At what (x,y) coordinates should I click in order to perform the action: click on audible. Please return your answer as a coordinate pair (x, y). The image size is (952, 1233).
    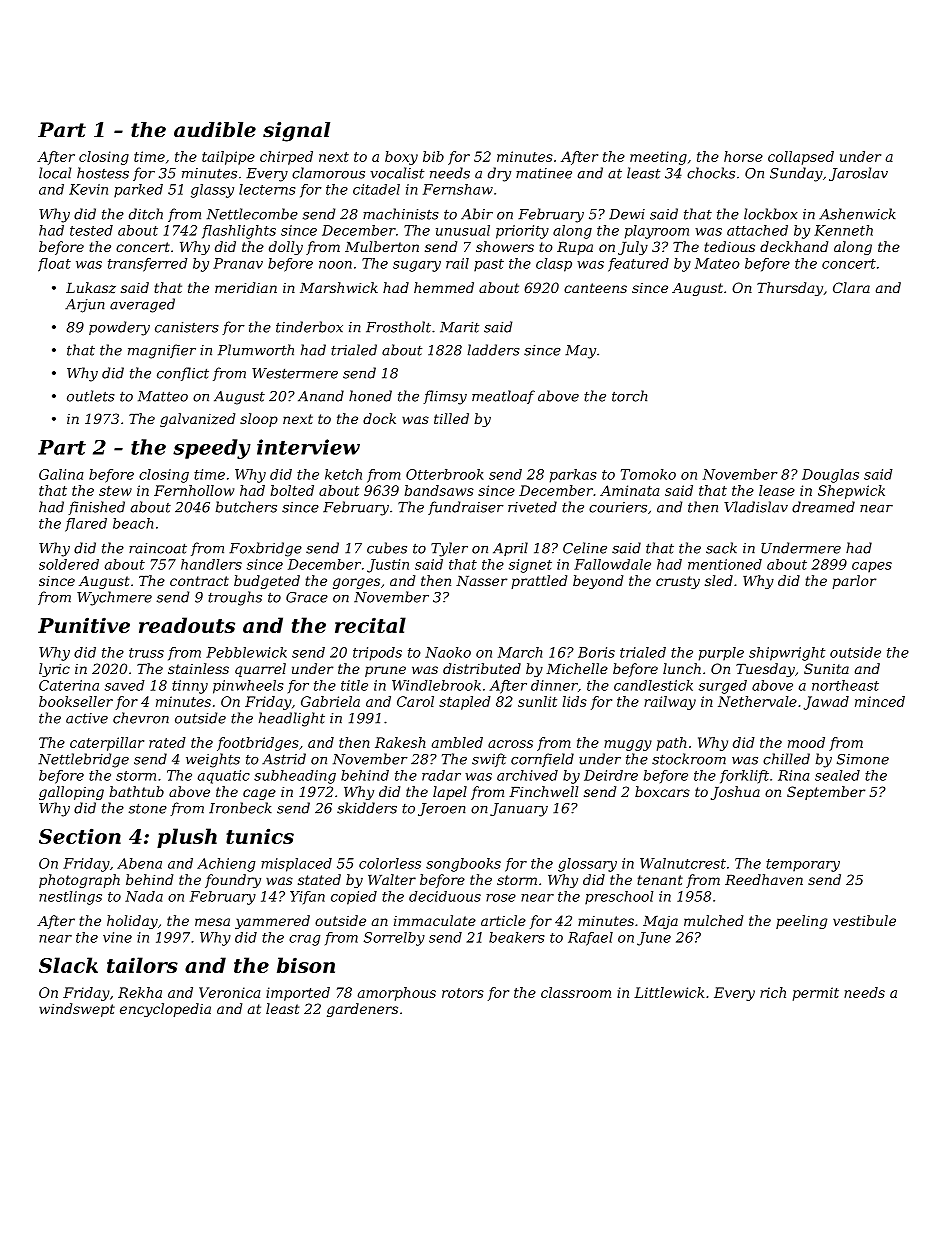
    Looking at the image, I should click on (215, 130).
